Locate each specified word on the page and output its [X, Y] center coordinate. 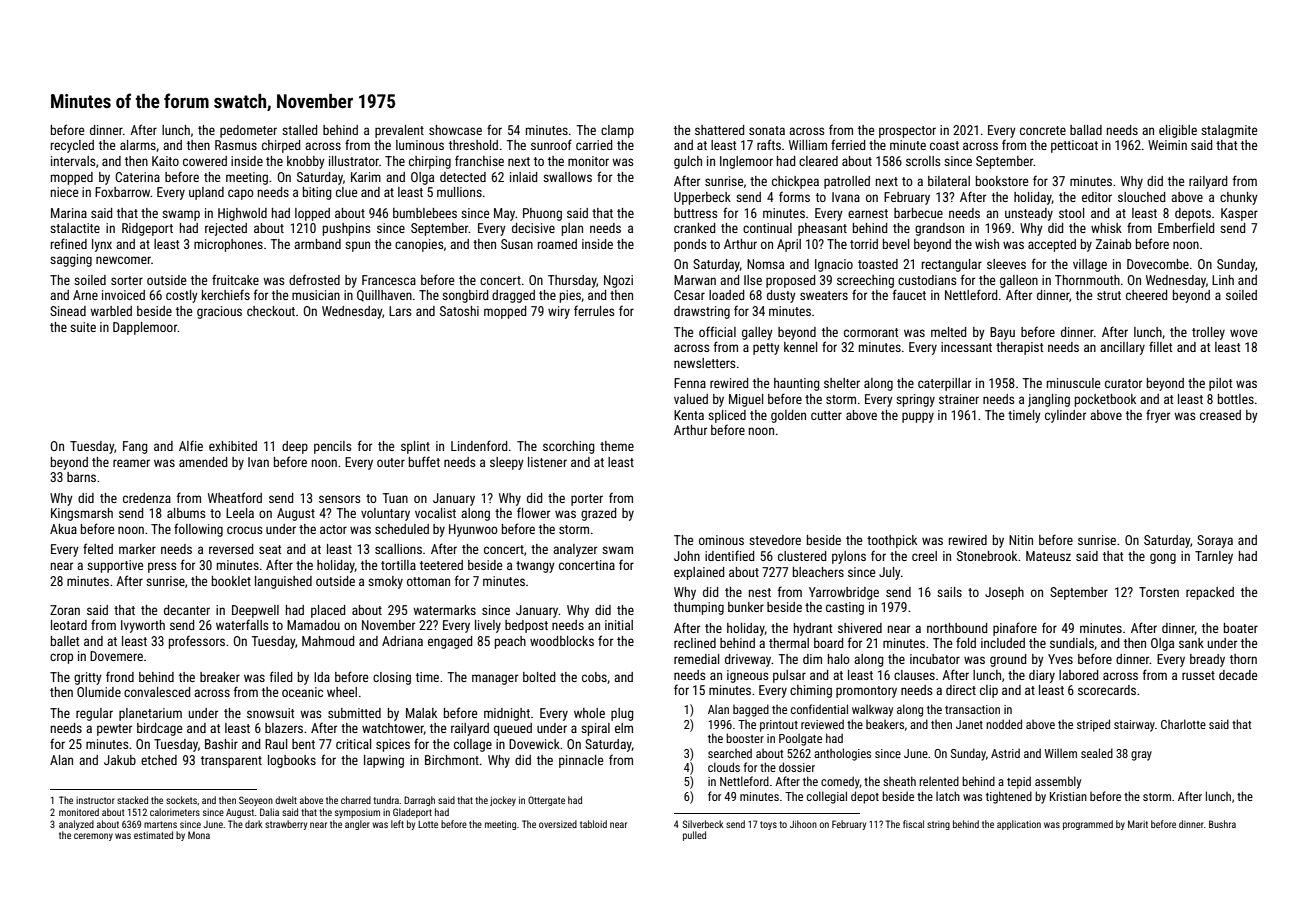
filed [281, 676]
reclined [695, 643]
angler [357, 825]
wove [1243, 333]
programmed [1088, 825]
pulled [694, 836]
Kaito [165, 161]
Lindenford [479, 445]
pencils [332, 447]
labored [1078, 675]
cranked [694, 228]
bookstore [1002, 181]
